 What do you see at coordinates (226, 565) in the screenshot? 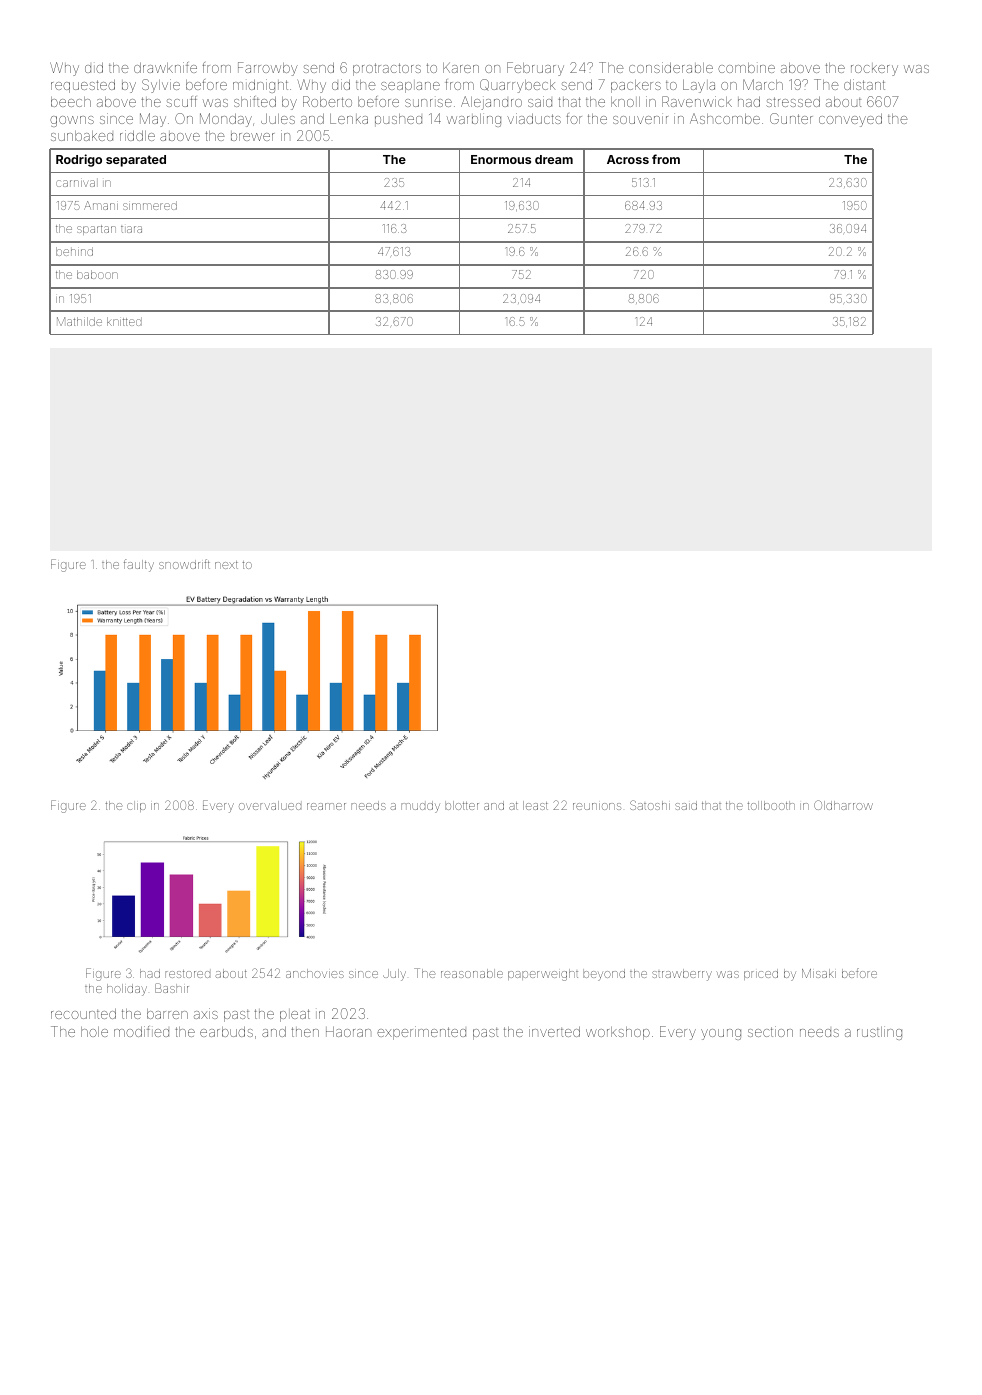
I see `next` at bounding box center [226, 565].
